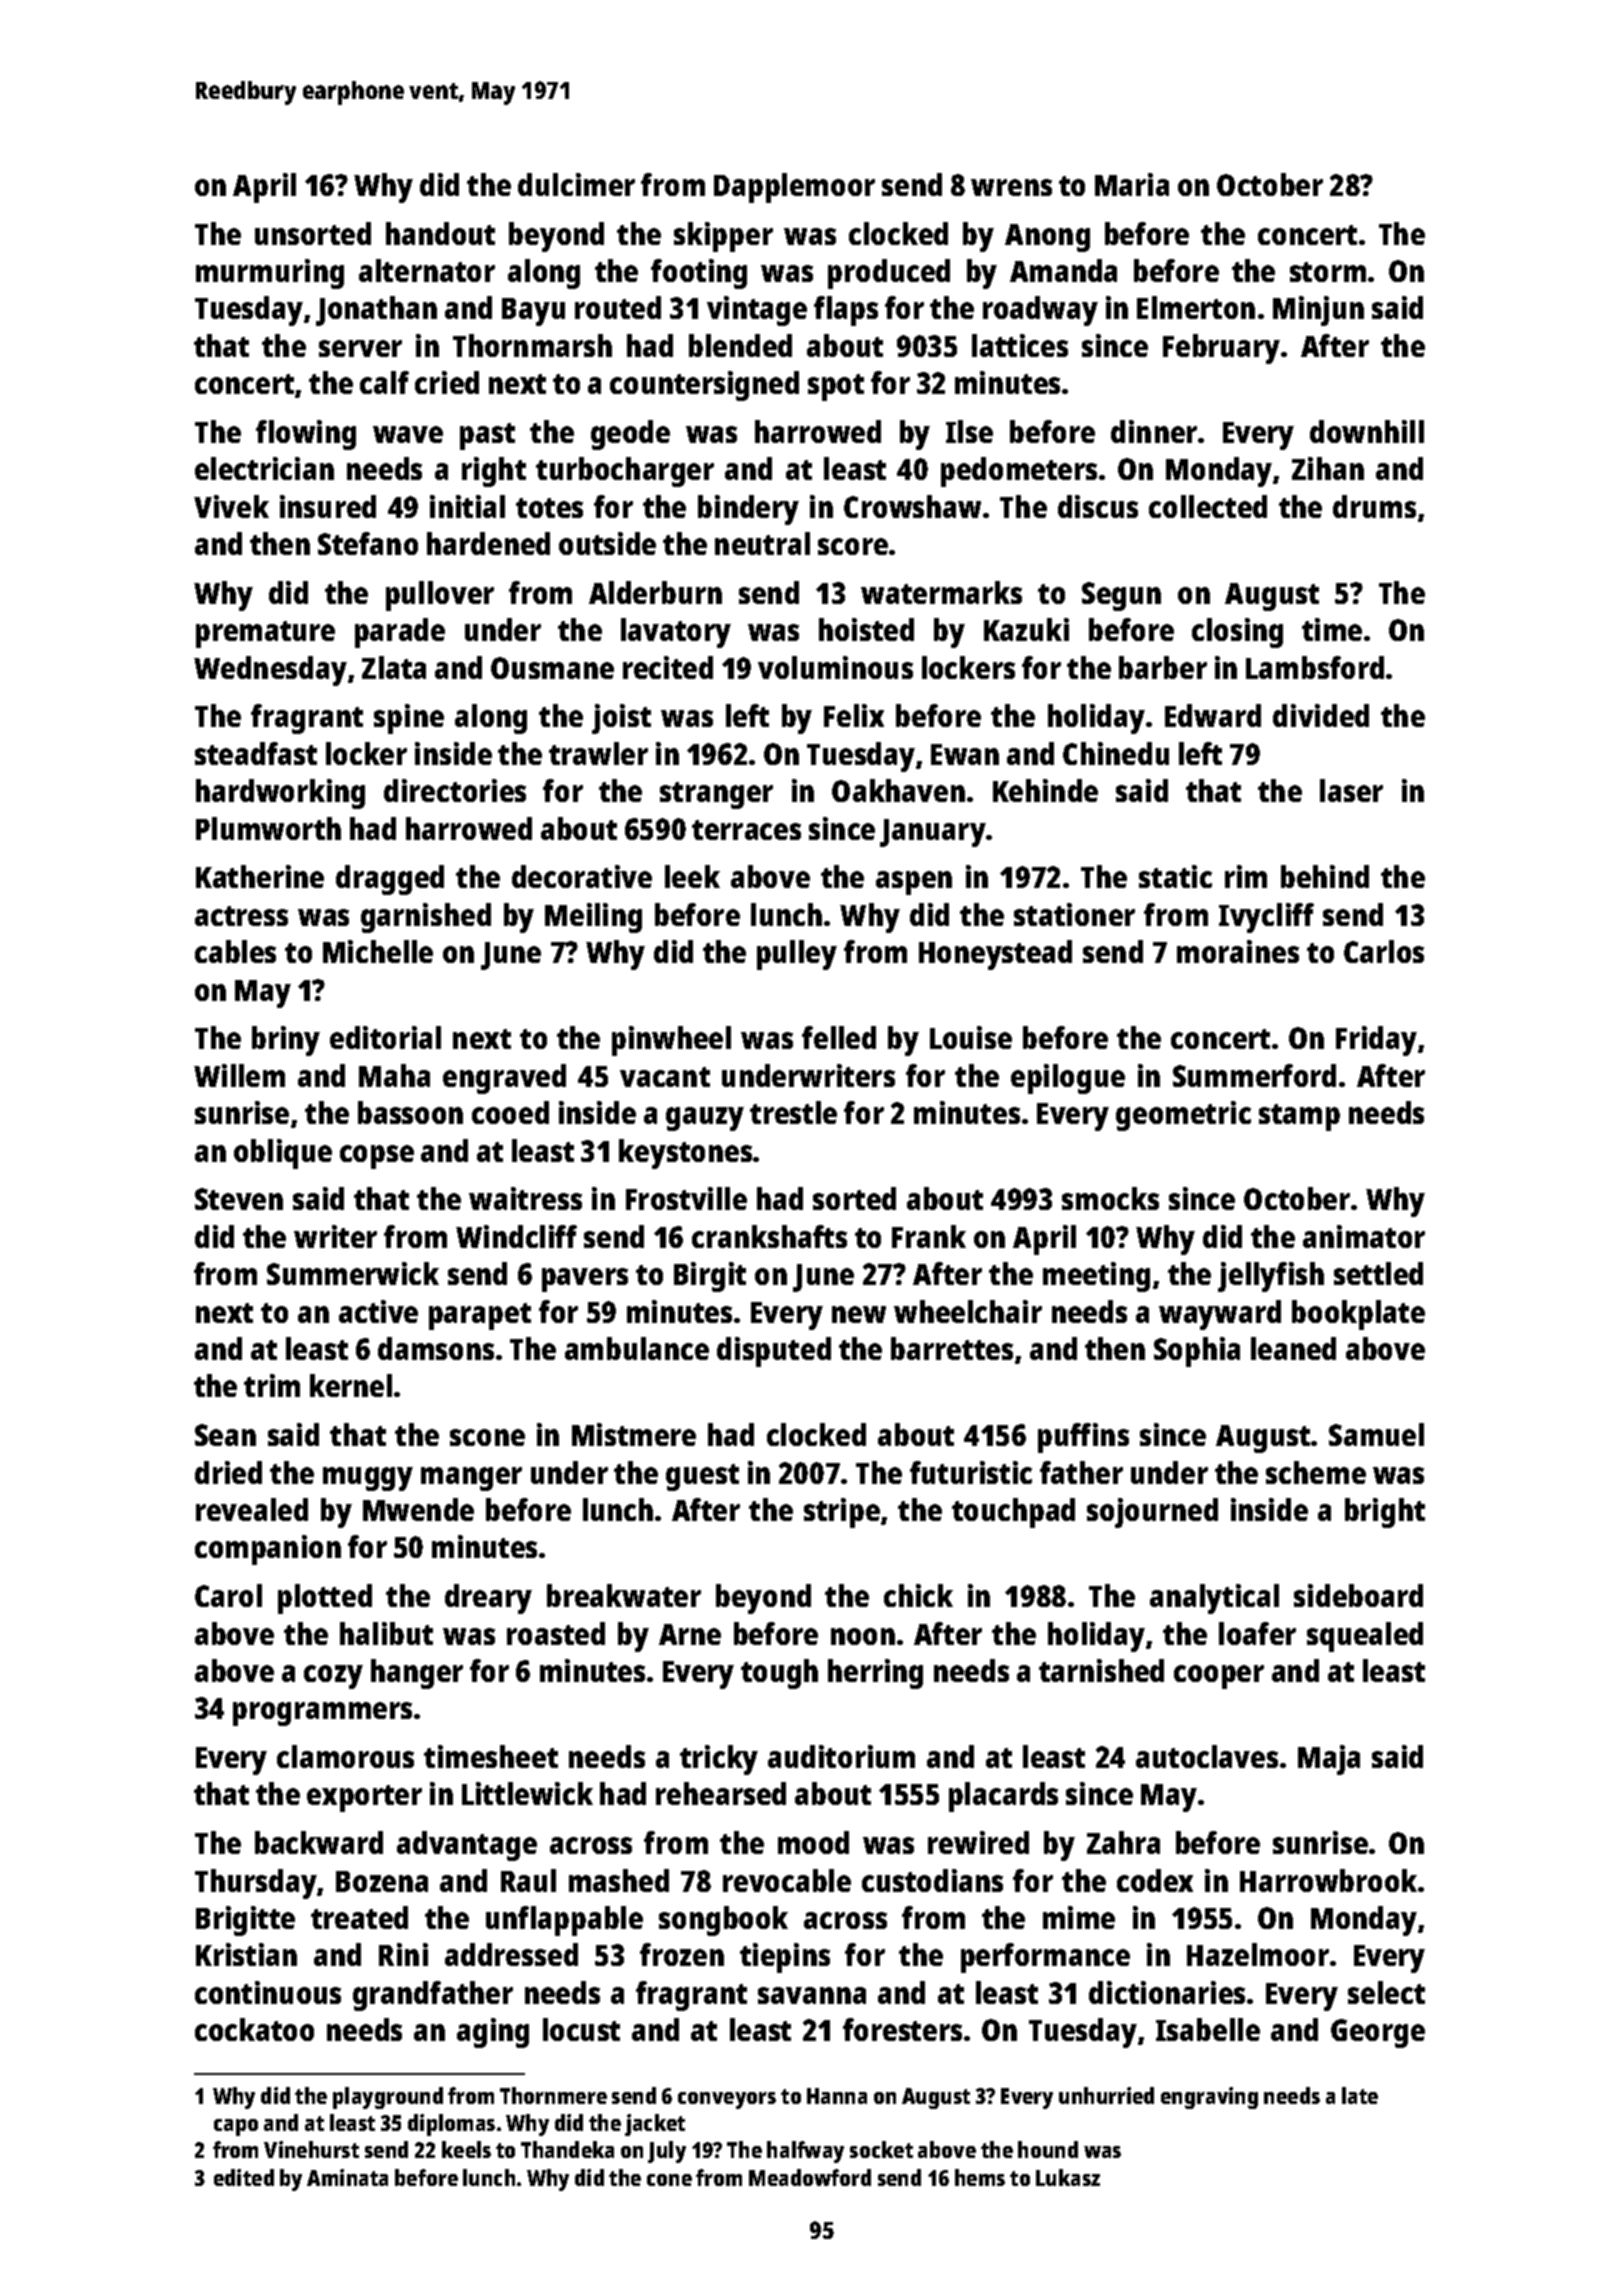 The height and width of the page is (2292, 1620). What do you see at coordinates (1221, 349) in the page?
I see `February` at bounding box center [1221, 349].
